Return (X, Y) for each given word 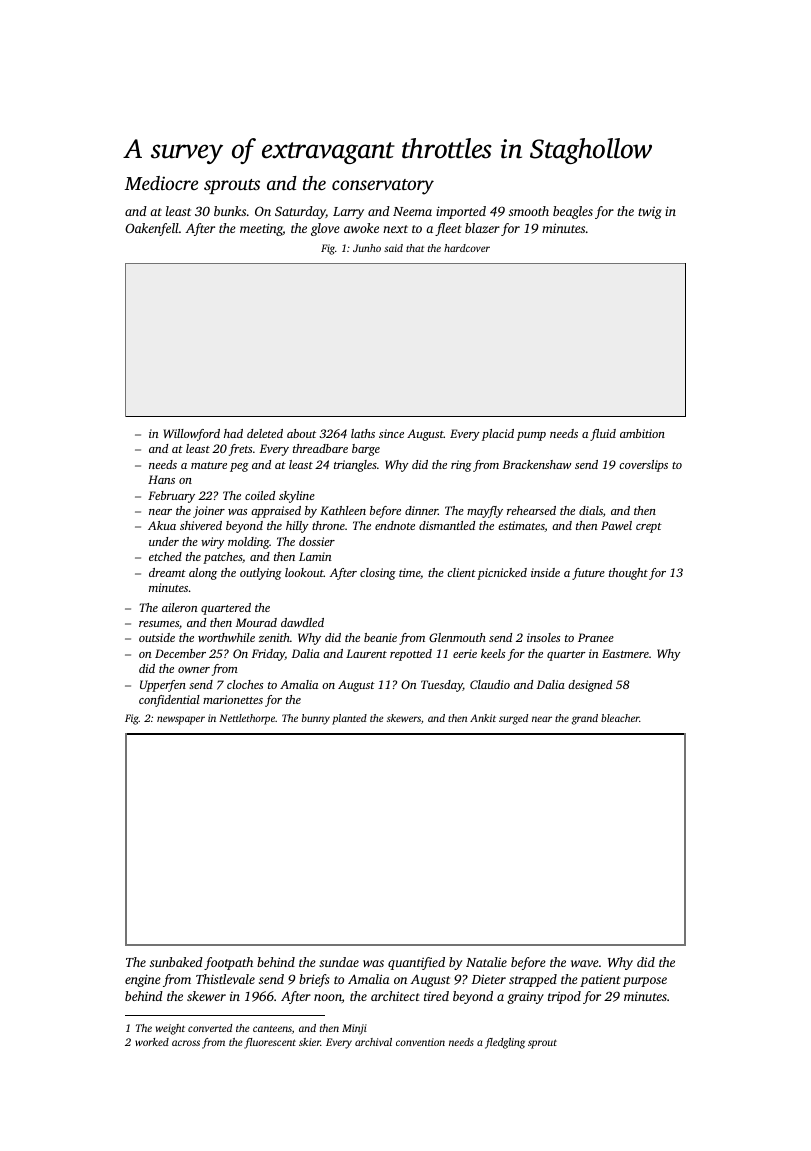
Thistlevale (225, 979)
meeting (261, 229)
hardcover (467, 248)
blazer (482, 228)
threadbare (320, 448)
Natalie (486, 962)
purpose (645, 982)
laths (363, 433)
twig (650, 212)
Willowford (192, 435)
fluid (603, 435)
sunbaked (176, 962)
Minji (354, 1029)
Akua (162, 525)
